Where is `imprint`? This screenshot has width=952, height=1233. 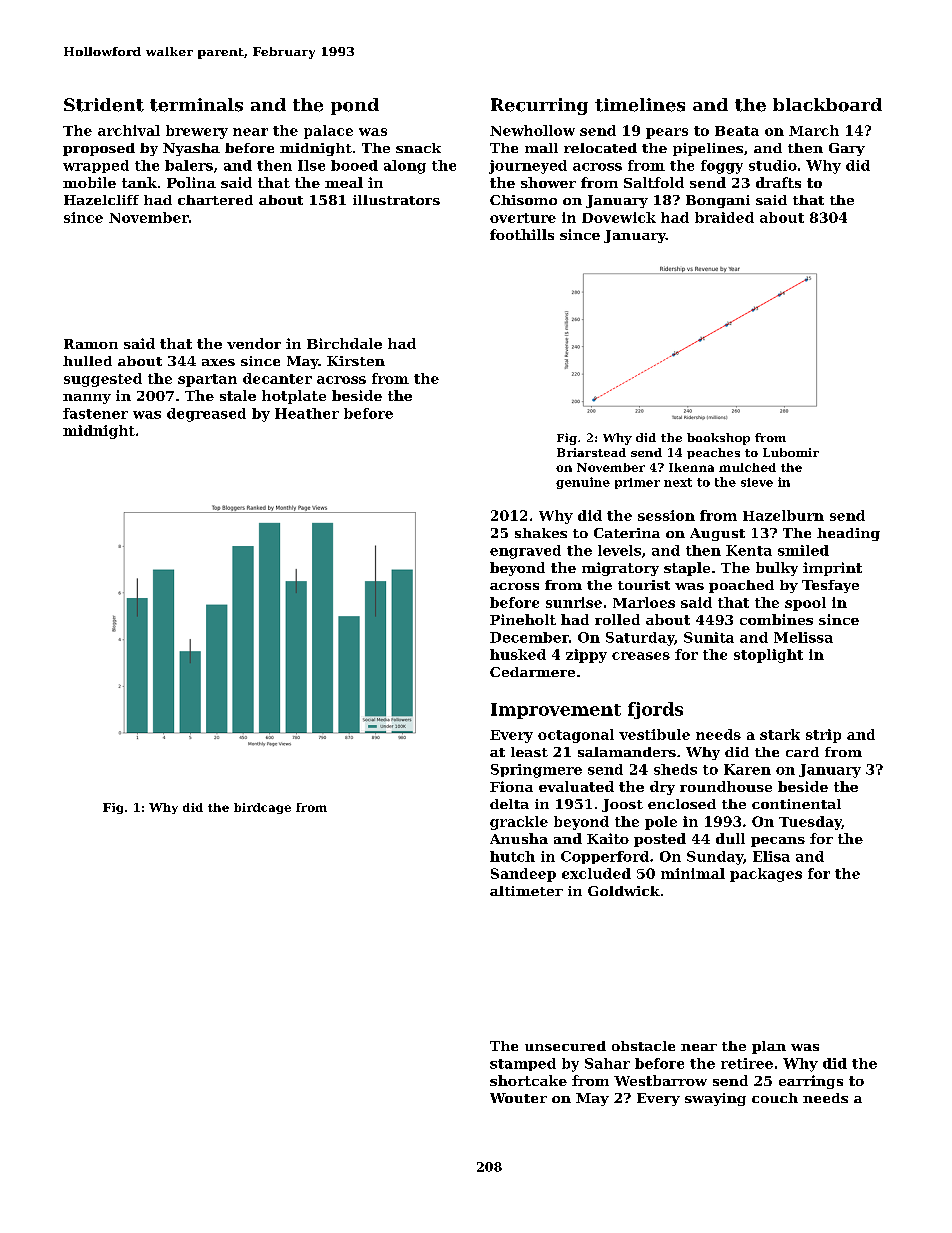 imprint is located at coordinates (832, 569).
